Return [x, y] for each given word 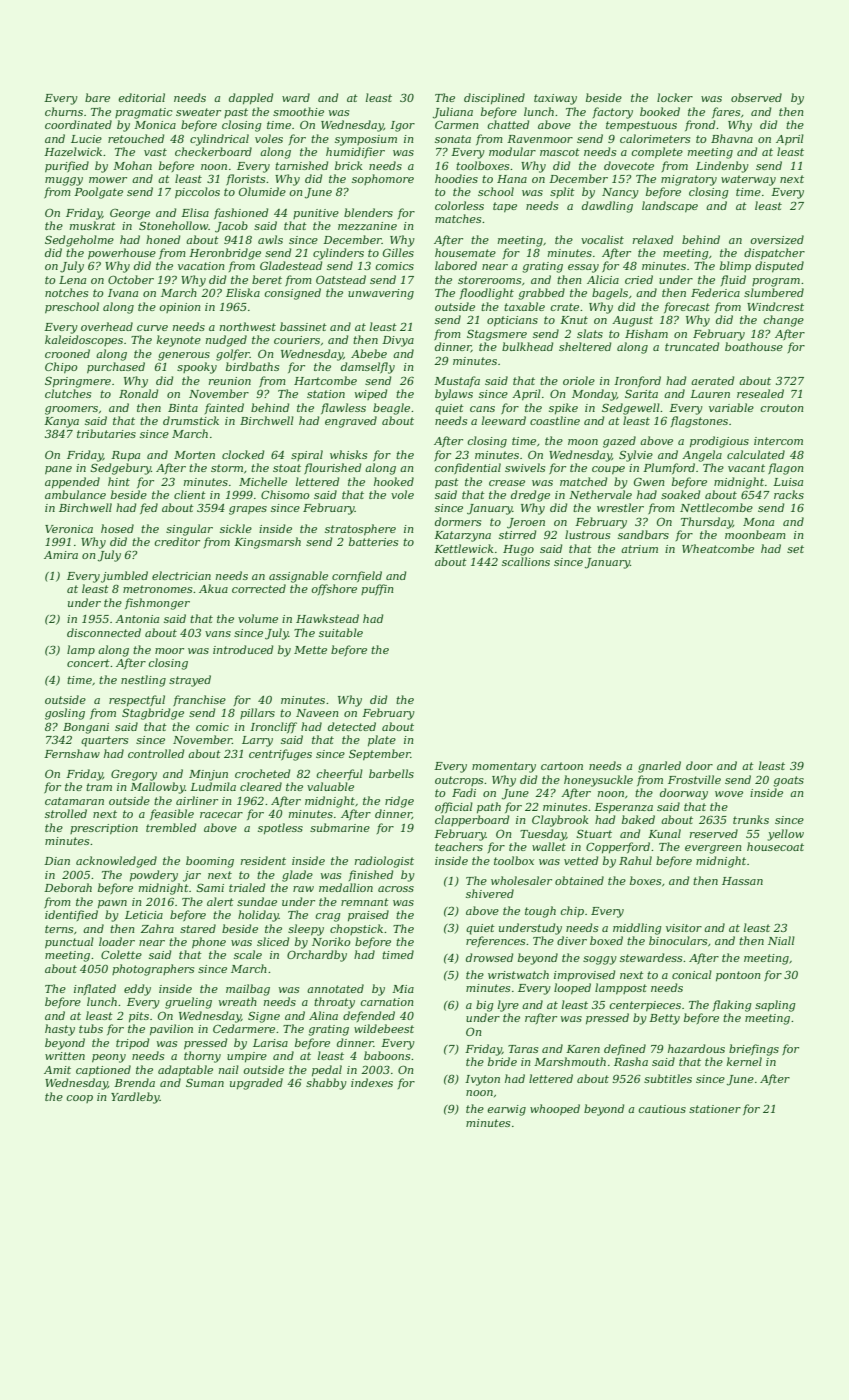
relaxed [653, 239]
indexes [372, 1082]
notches [66, 292]
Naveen [317, 713]
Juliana [453, 113]
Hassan [742, 881]
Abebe [369, 353]
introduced [243, 649]
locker [675, 97]
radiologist [384, 862]
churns [64, 111]
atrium [639, 549]
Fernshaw [72, 753]
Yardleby [135, 1098]
